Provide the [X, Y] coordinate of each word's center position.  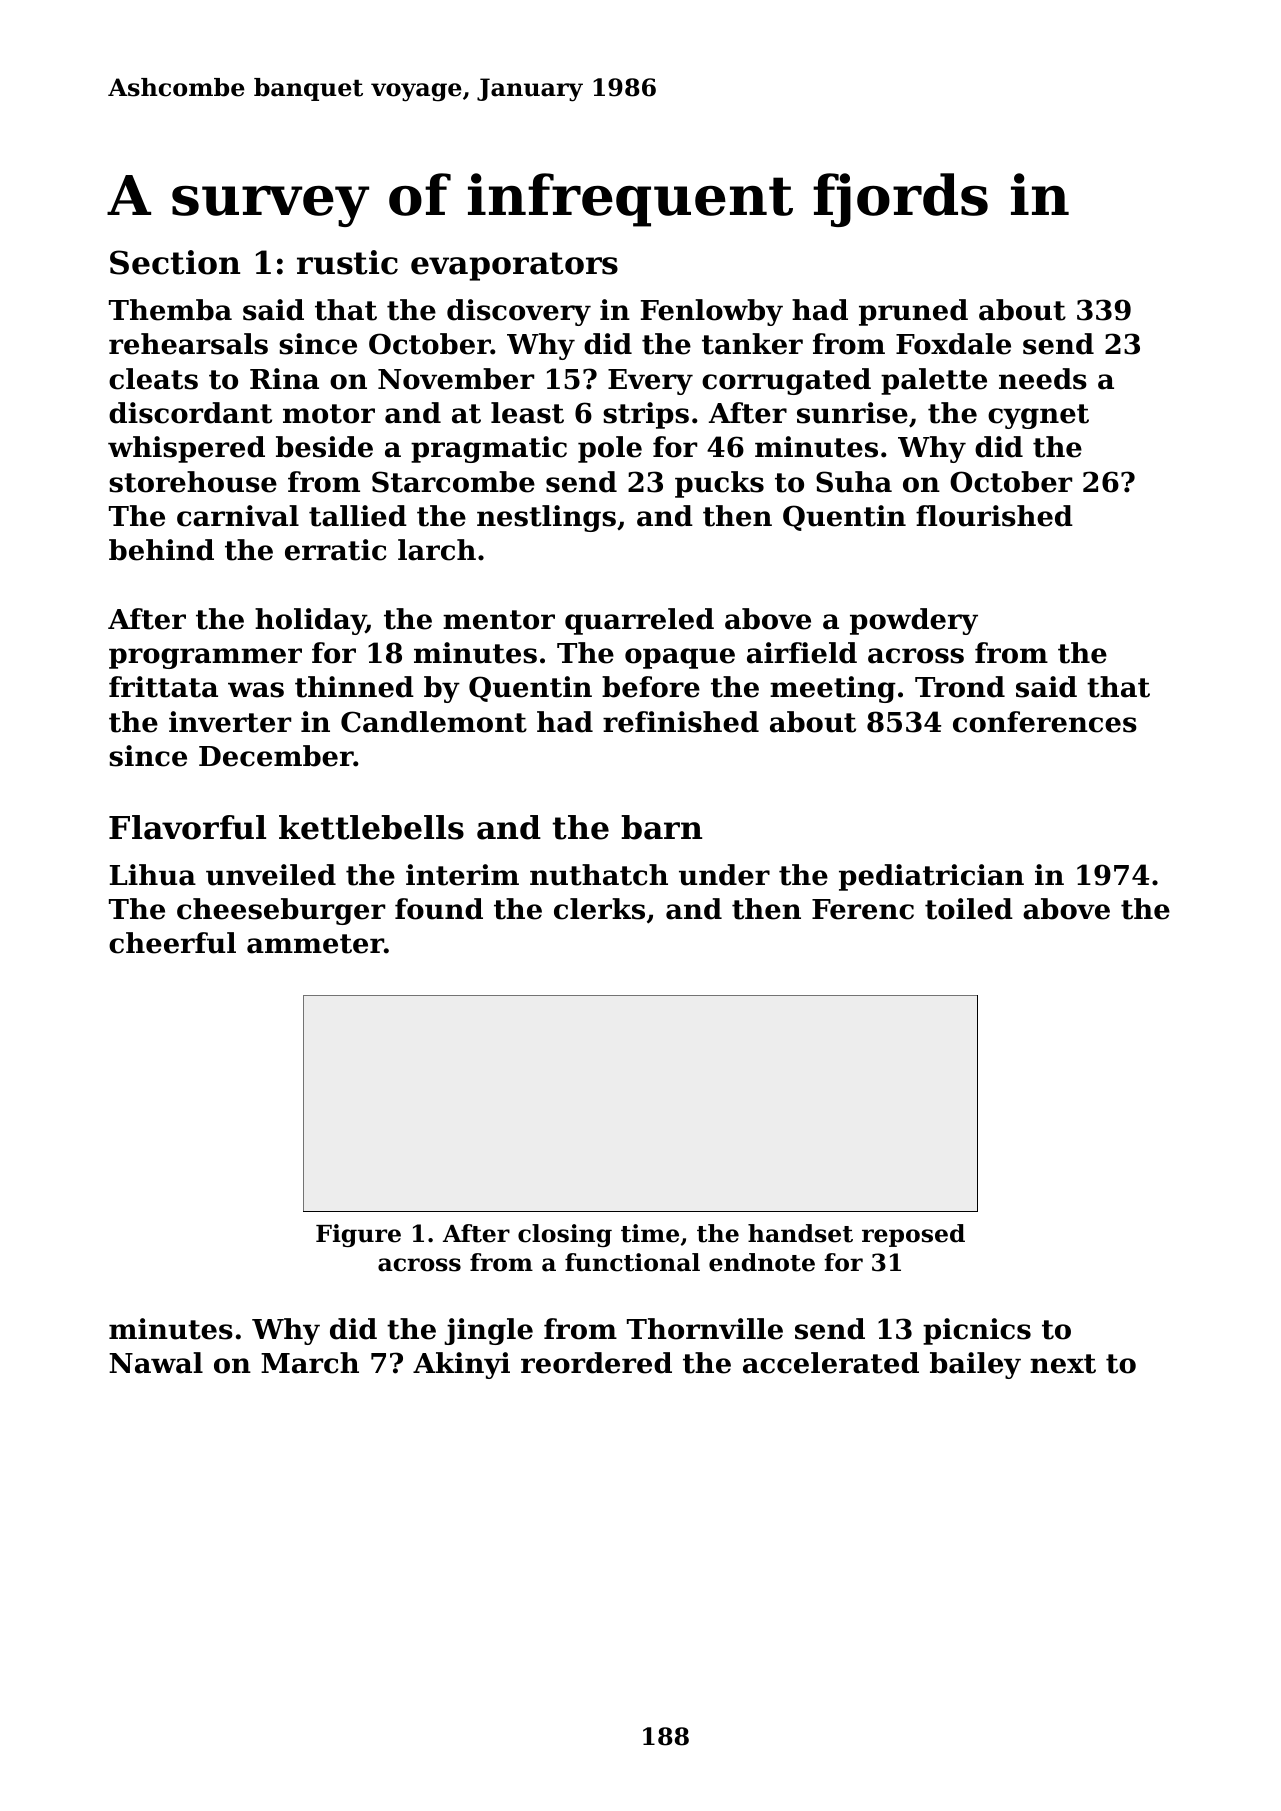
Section [175, 262]
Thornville [705, 1329]
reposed [913, 1235]
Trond [960, 687]
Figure [358, 1235]
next [1063, 1364]
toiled [969, 909]
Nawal [156, 1363]
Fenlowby [712, 312]
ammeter [315, 944]
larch [437, 550]
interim [462, 875]
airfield [802, 653]
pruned [913, 312]
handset [800, 1233]
